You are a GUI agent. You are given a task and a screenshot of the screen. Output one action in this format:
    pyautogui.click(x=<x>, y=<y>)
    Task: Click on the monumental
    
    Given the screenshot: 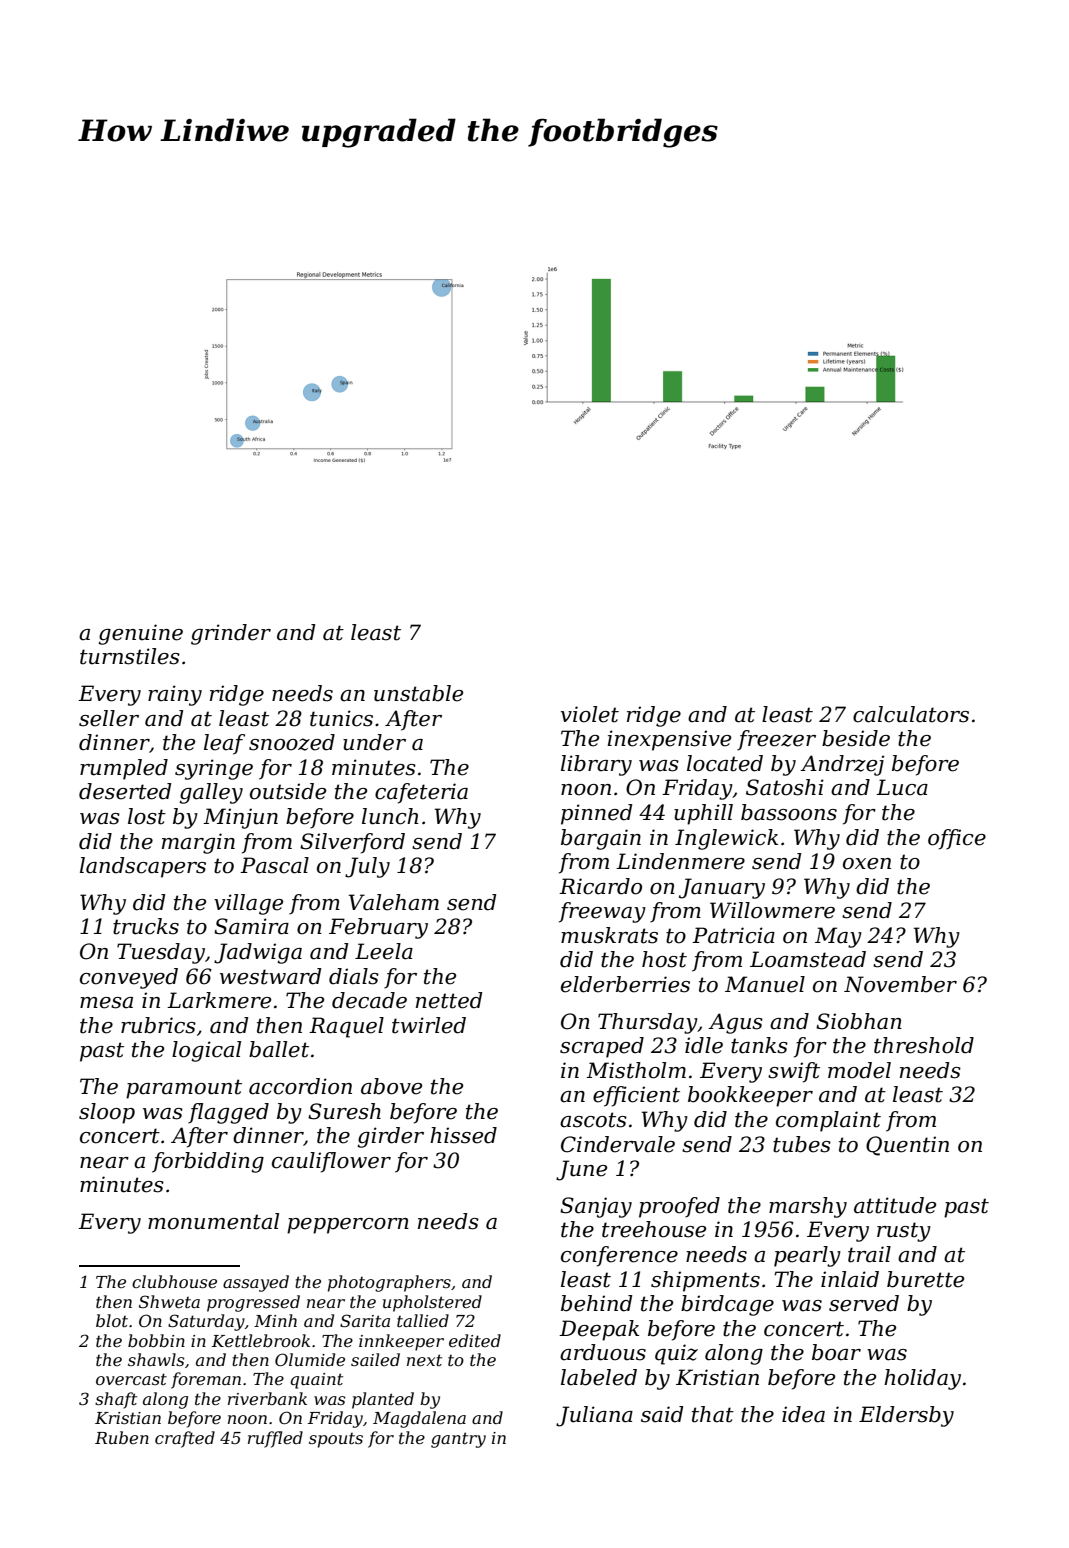 What is the action you would take?
    pyautogui.click(x=213, y=1221)
